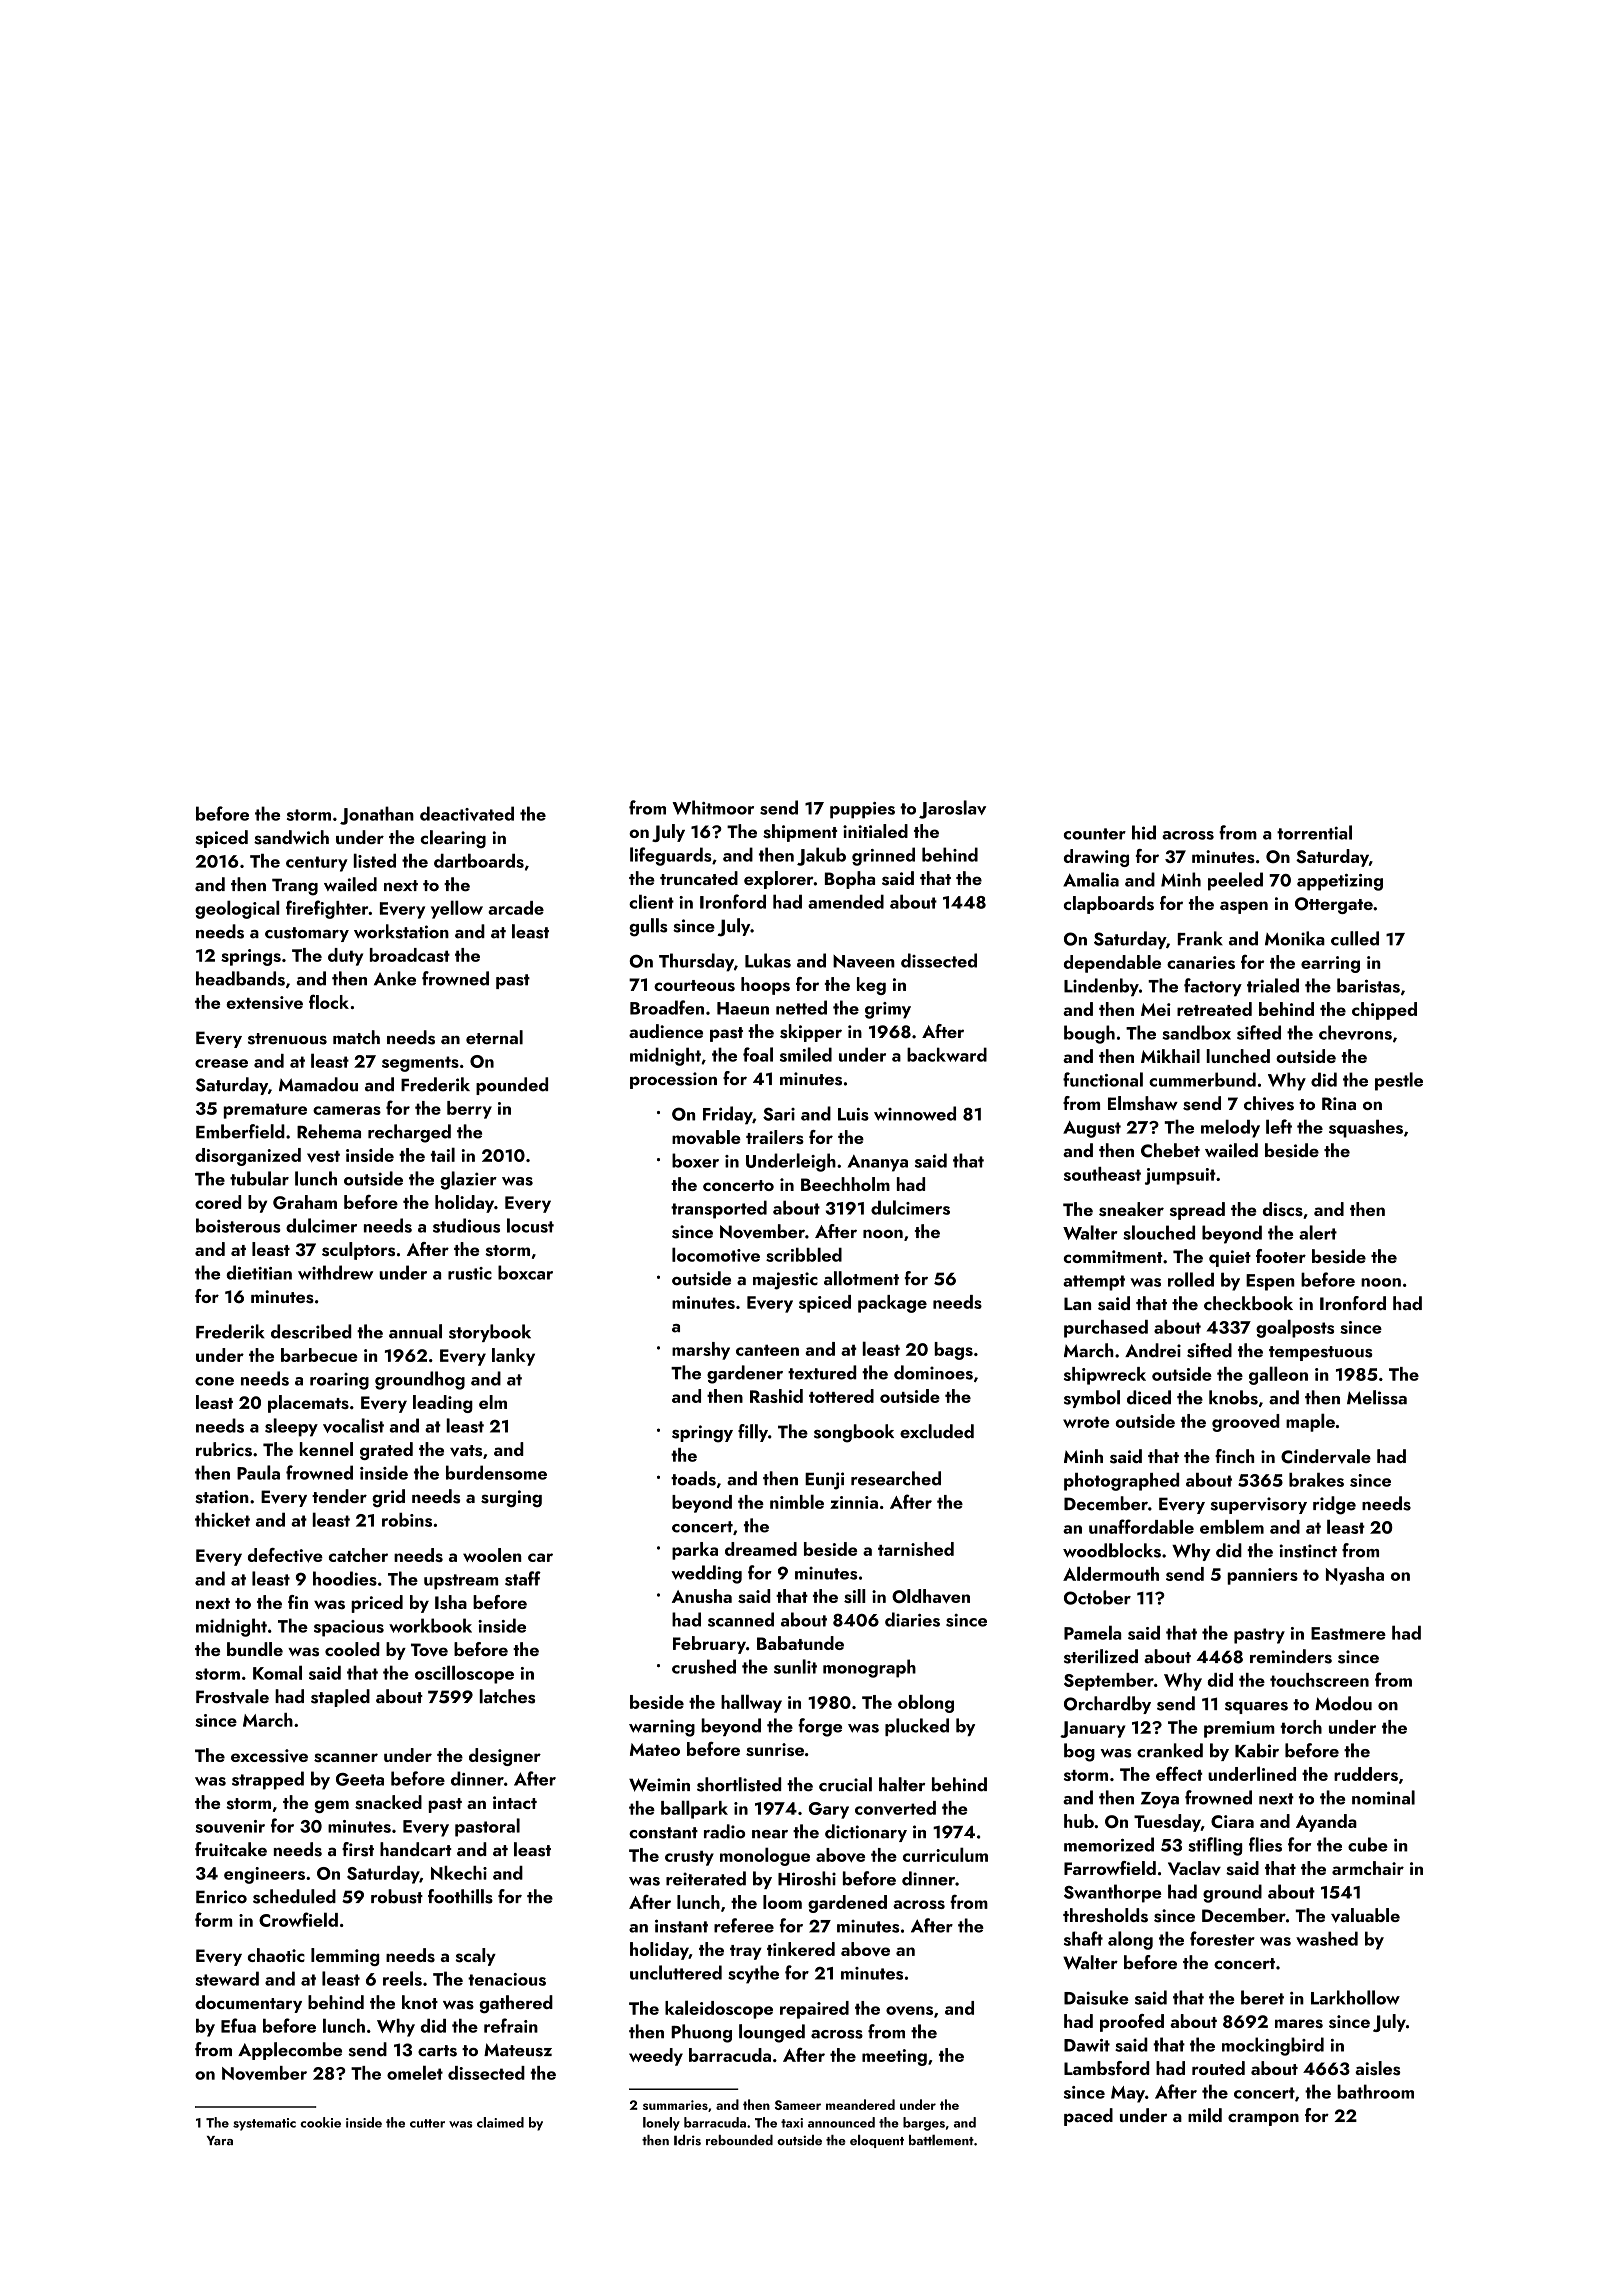 The image size is (1620, 2292). Describe the element at coordinates (248, 2004) in the screenshot. I see `documentary` at that location.
